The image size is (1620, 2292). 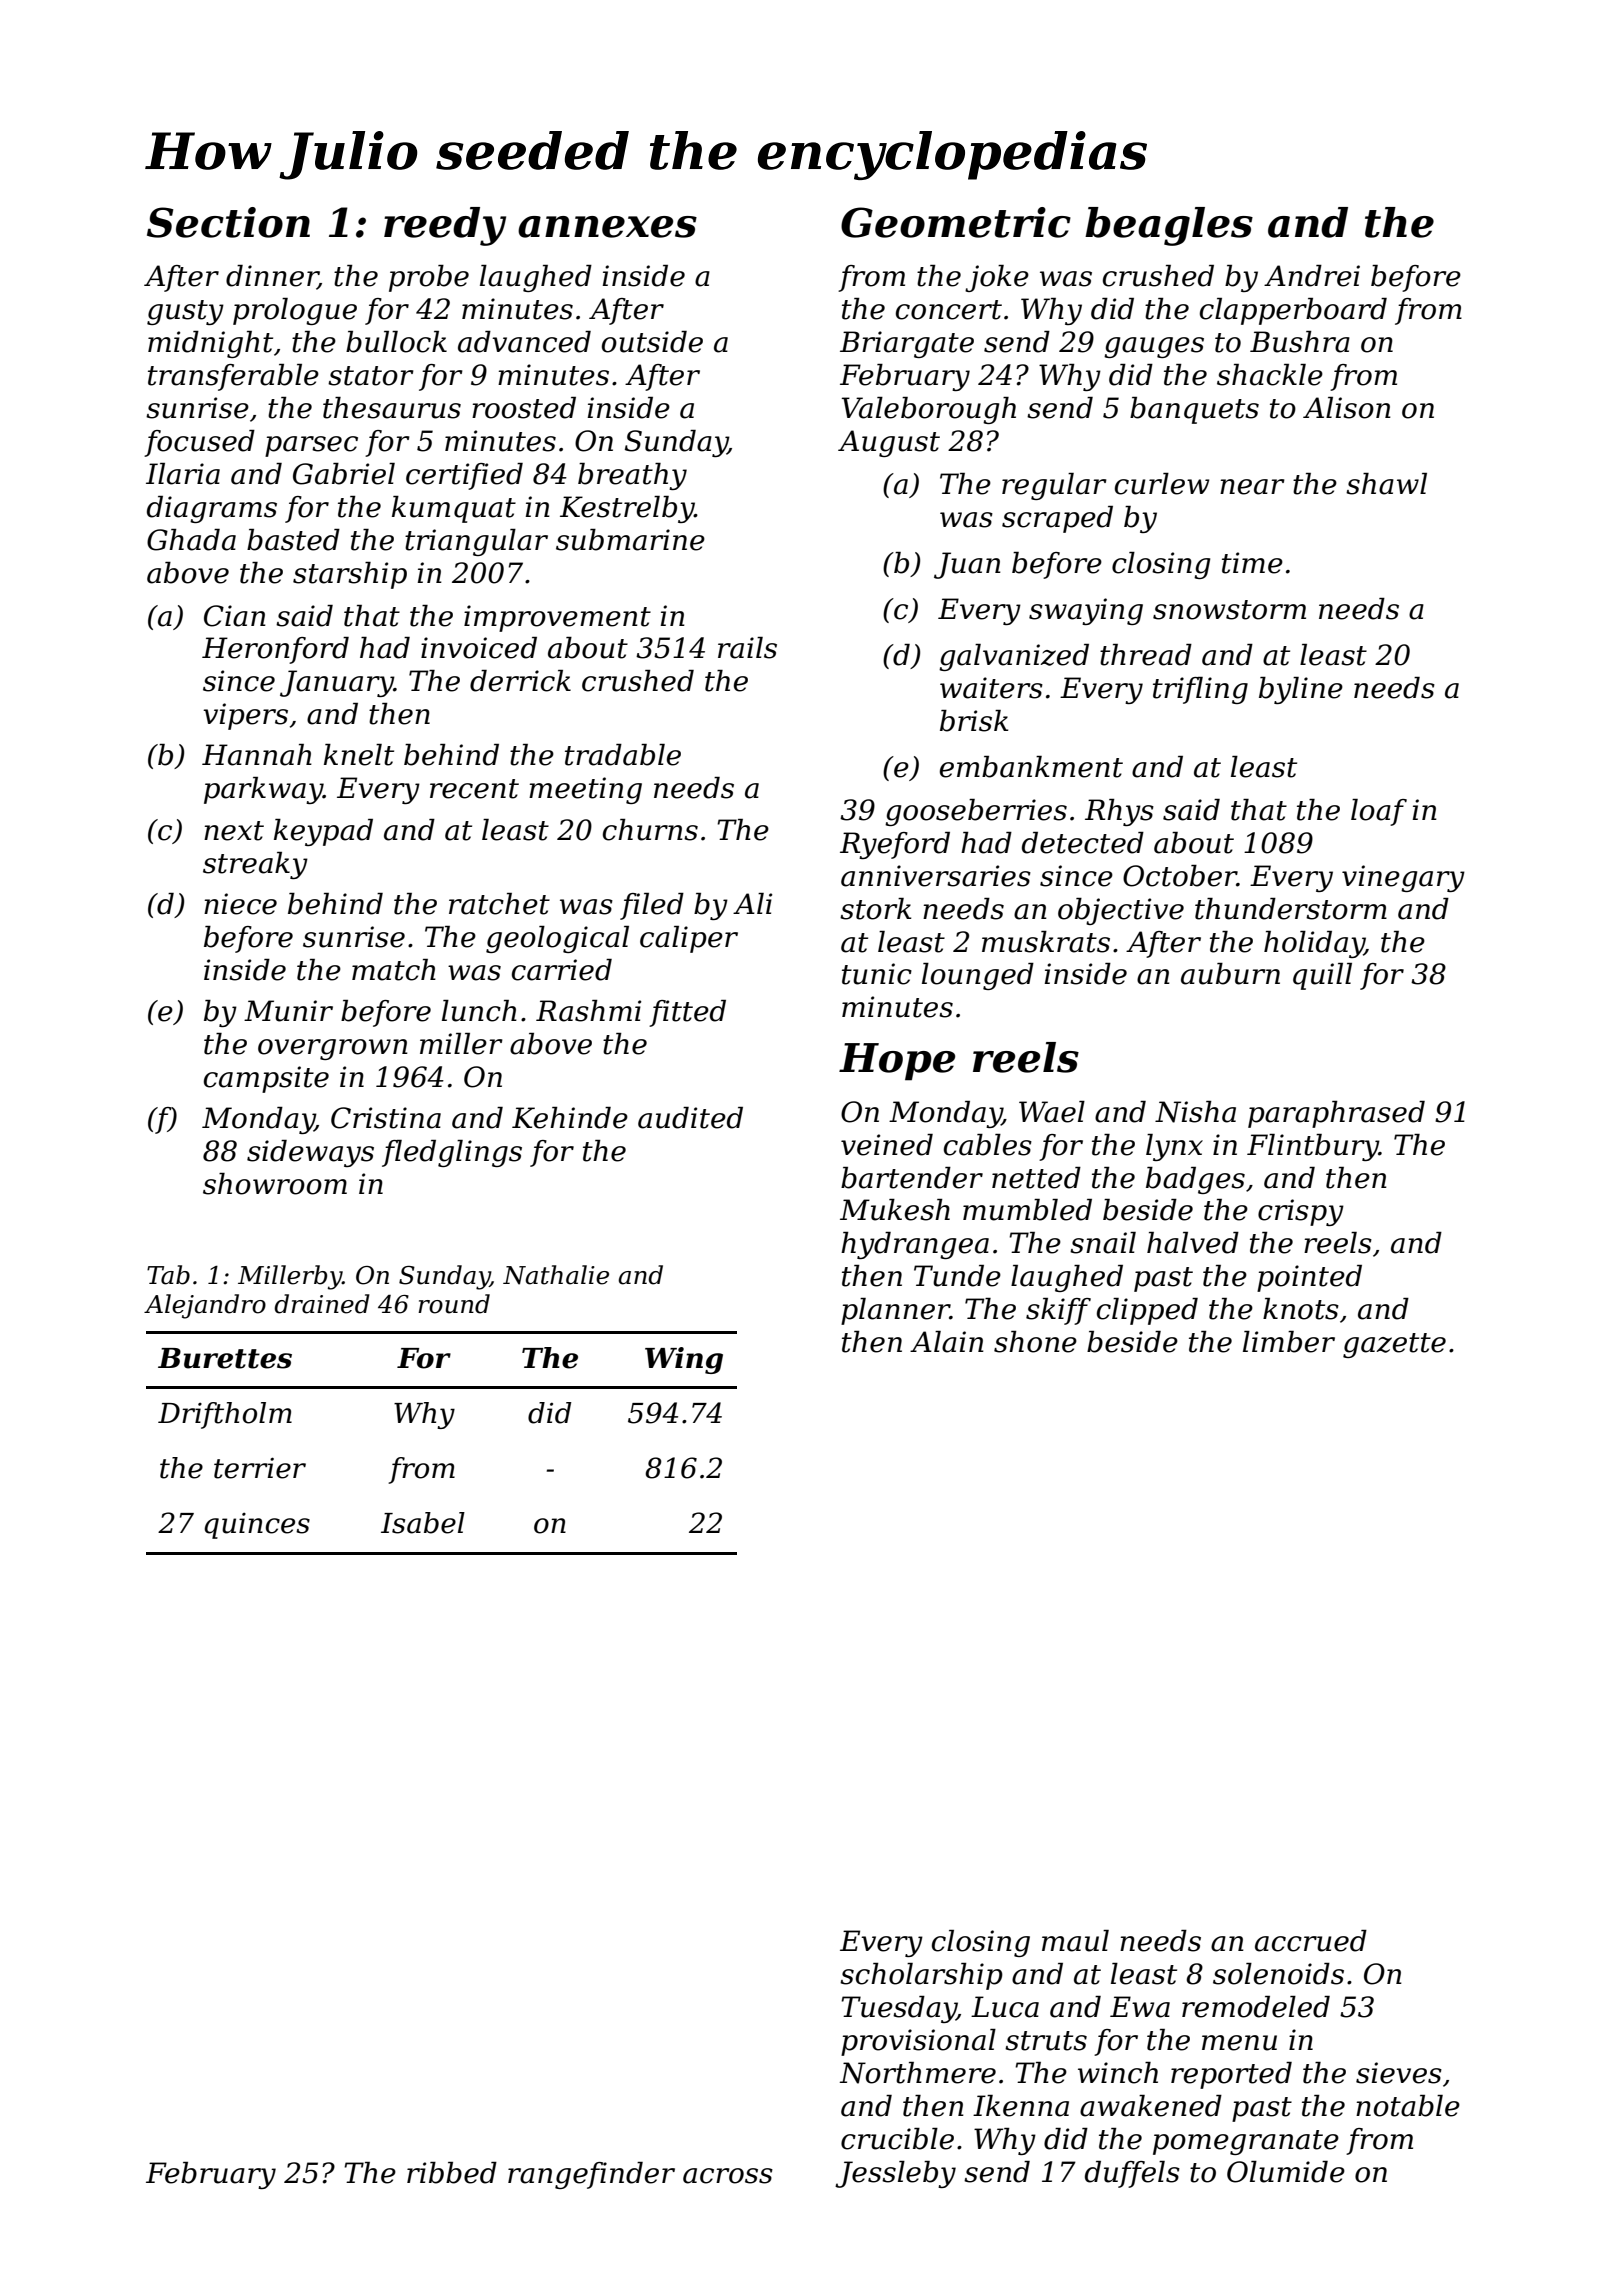 What do you see at coordinates (452, 2173) in the screenshot?
I see `ribbed` at bounding box center [452, 2173].
